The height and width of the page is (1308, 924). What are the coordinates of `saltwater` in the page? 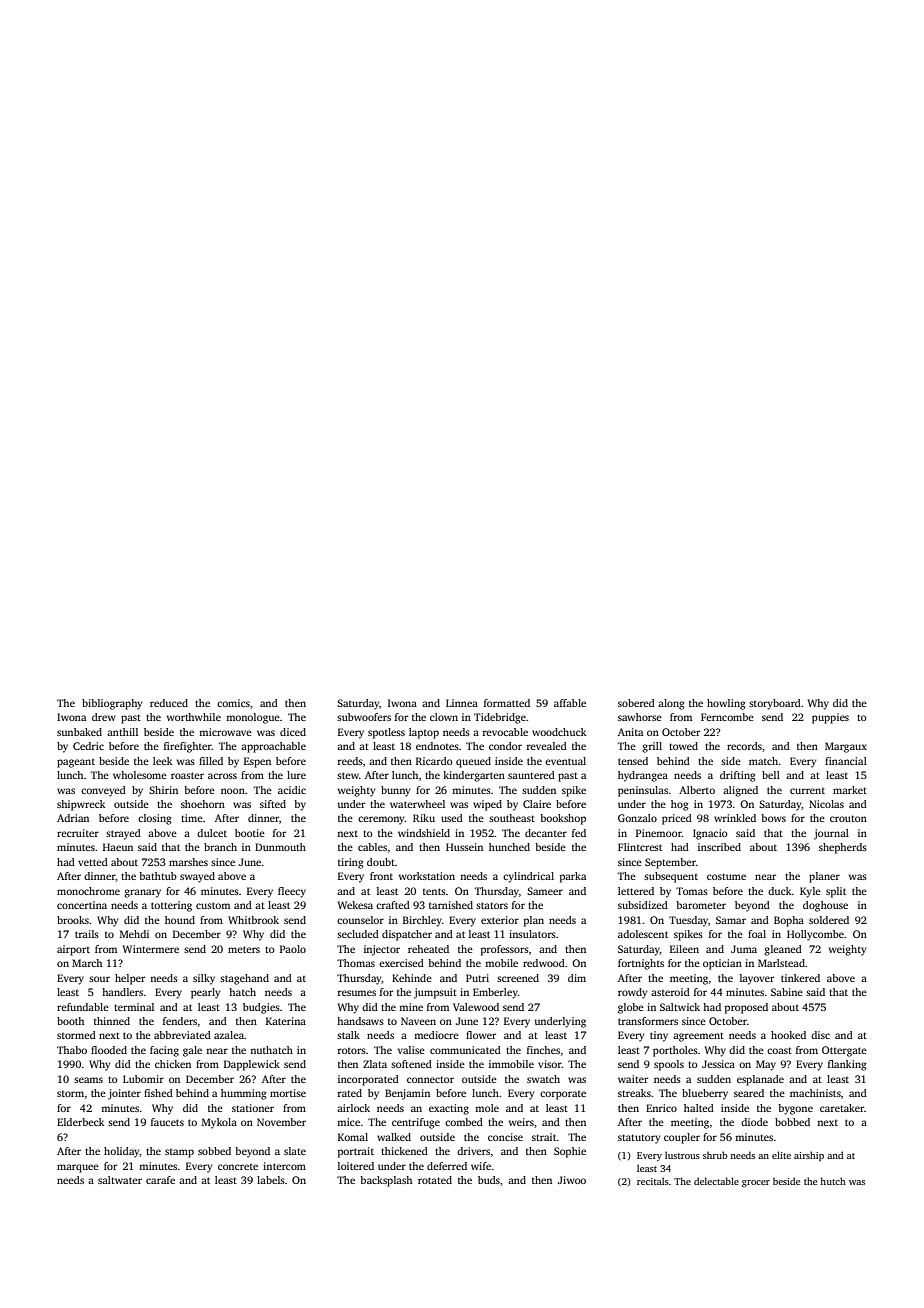 It's located at (120, 1180).
